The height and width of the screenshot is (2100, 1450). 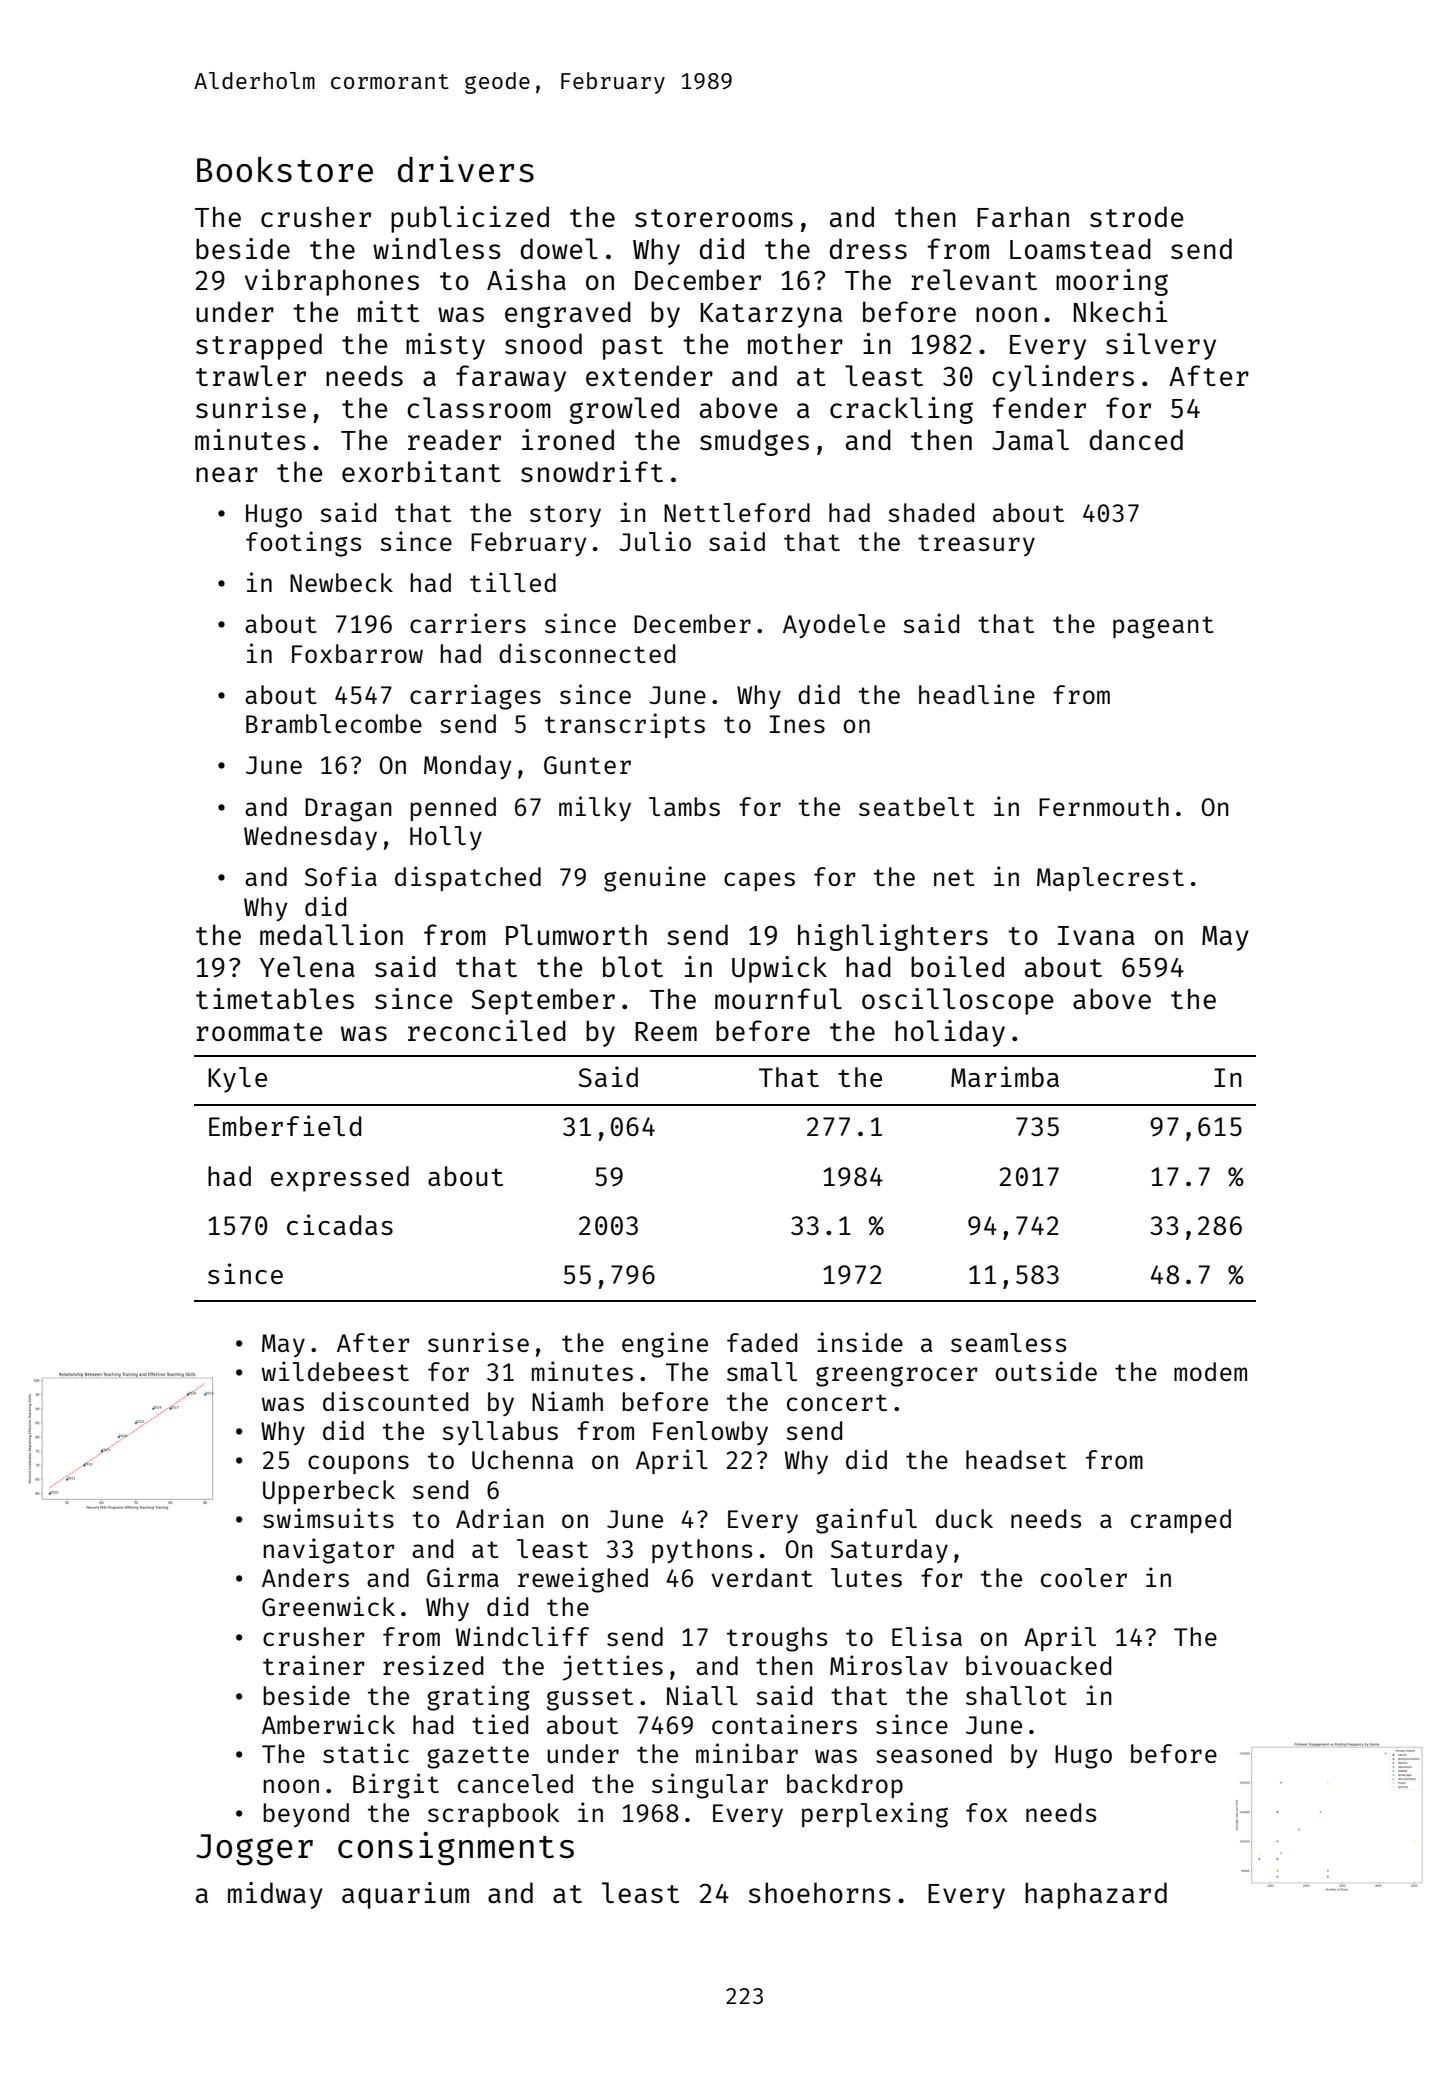 What do you see at coordinates (1161, 346) in the screenshot?
I see `silvery` at bounding box center [1161, 346].
